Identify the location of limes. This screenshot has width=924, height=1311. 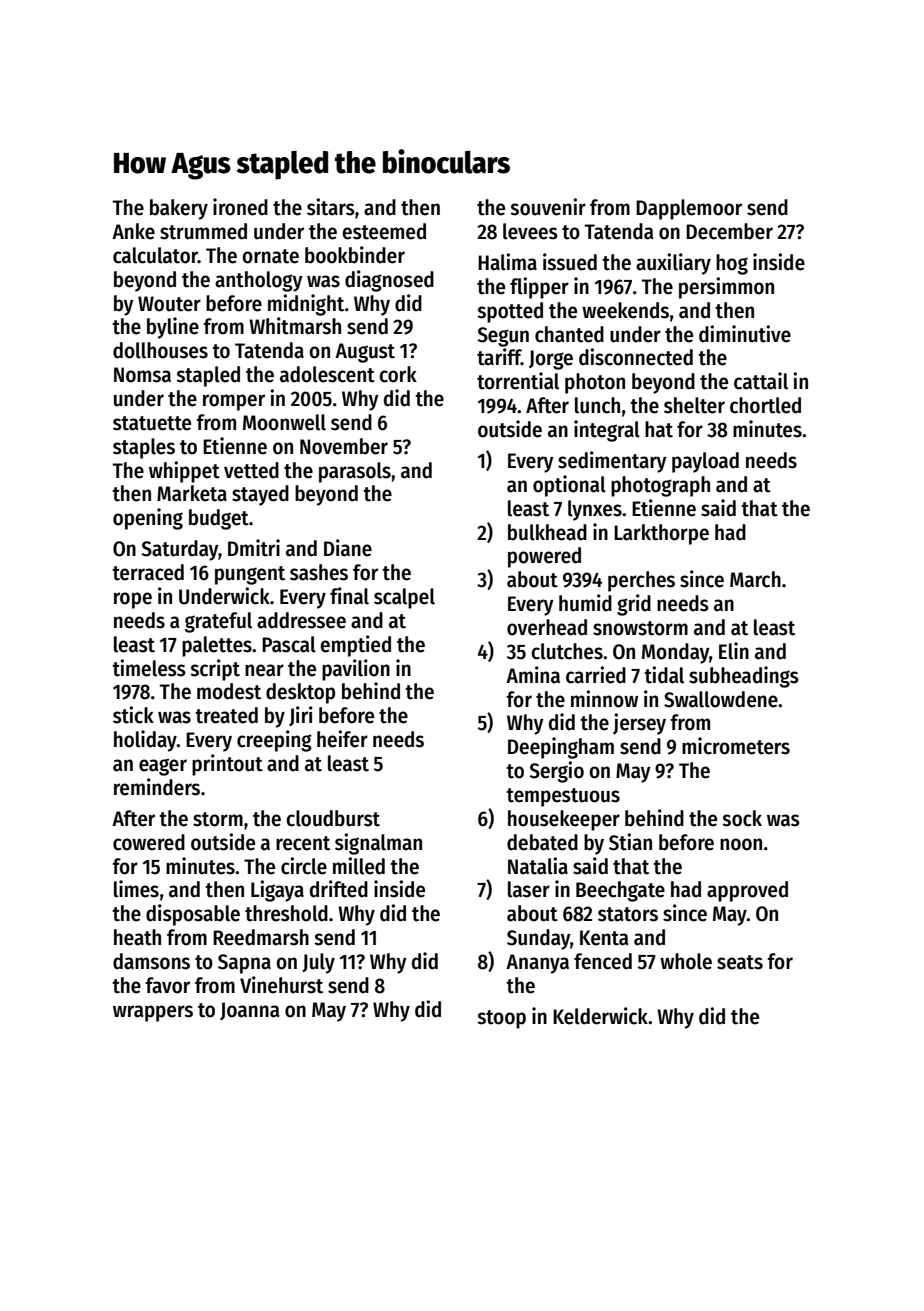
(136, 889).
